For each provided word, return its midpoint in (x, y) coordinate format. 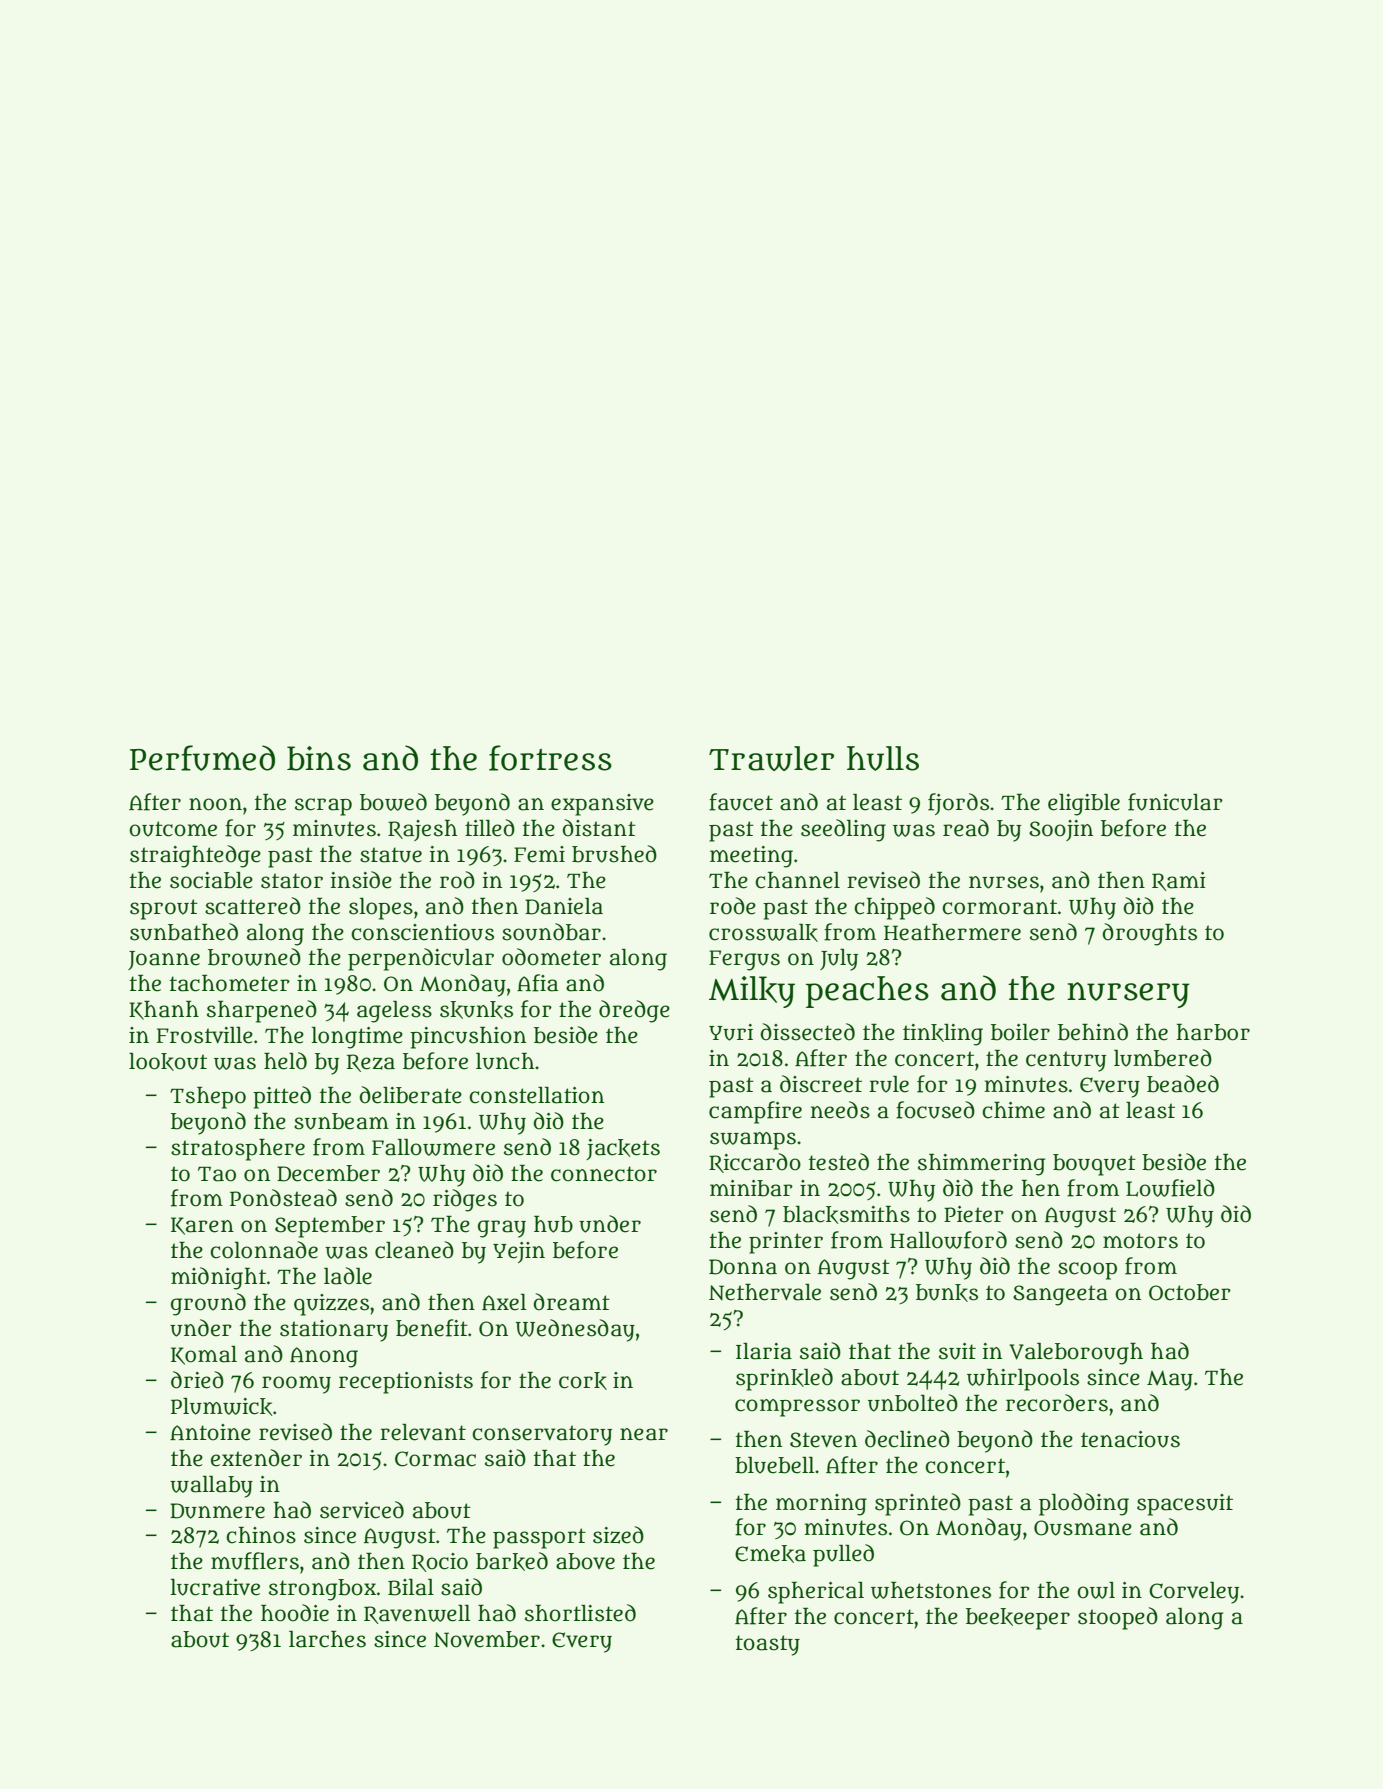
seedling (843, 830)
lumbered (1163, 1058)
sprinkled (784, 1379)
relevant (423, 1432)
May (1170, 1380)
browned (254, 957)
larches (327, 1639)
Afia (537, 983)
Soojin (1061, 830)
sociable (211, 880)
